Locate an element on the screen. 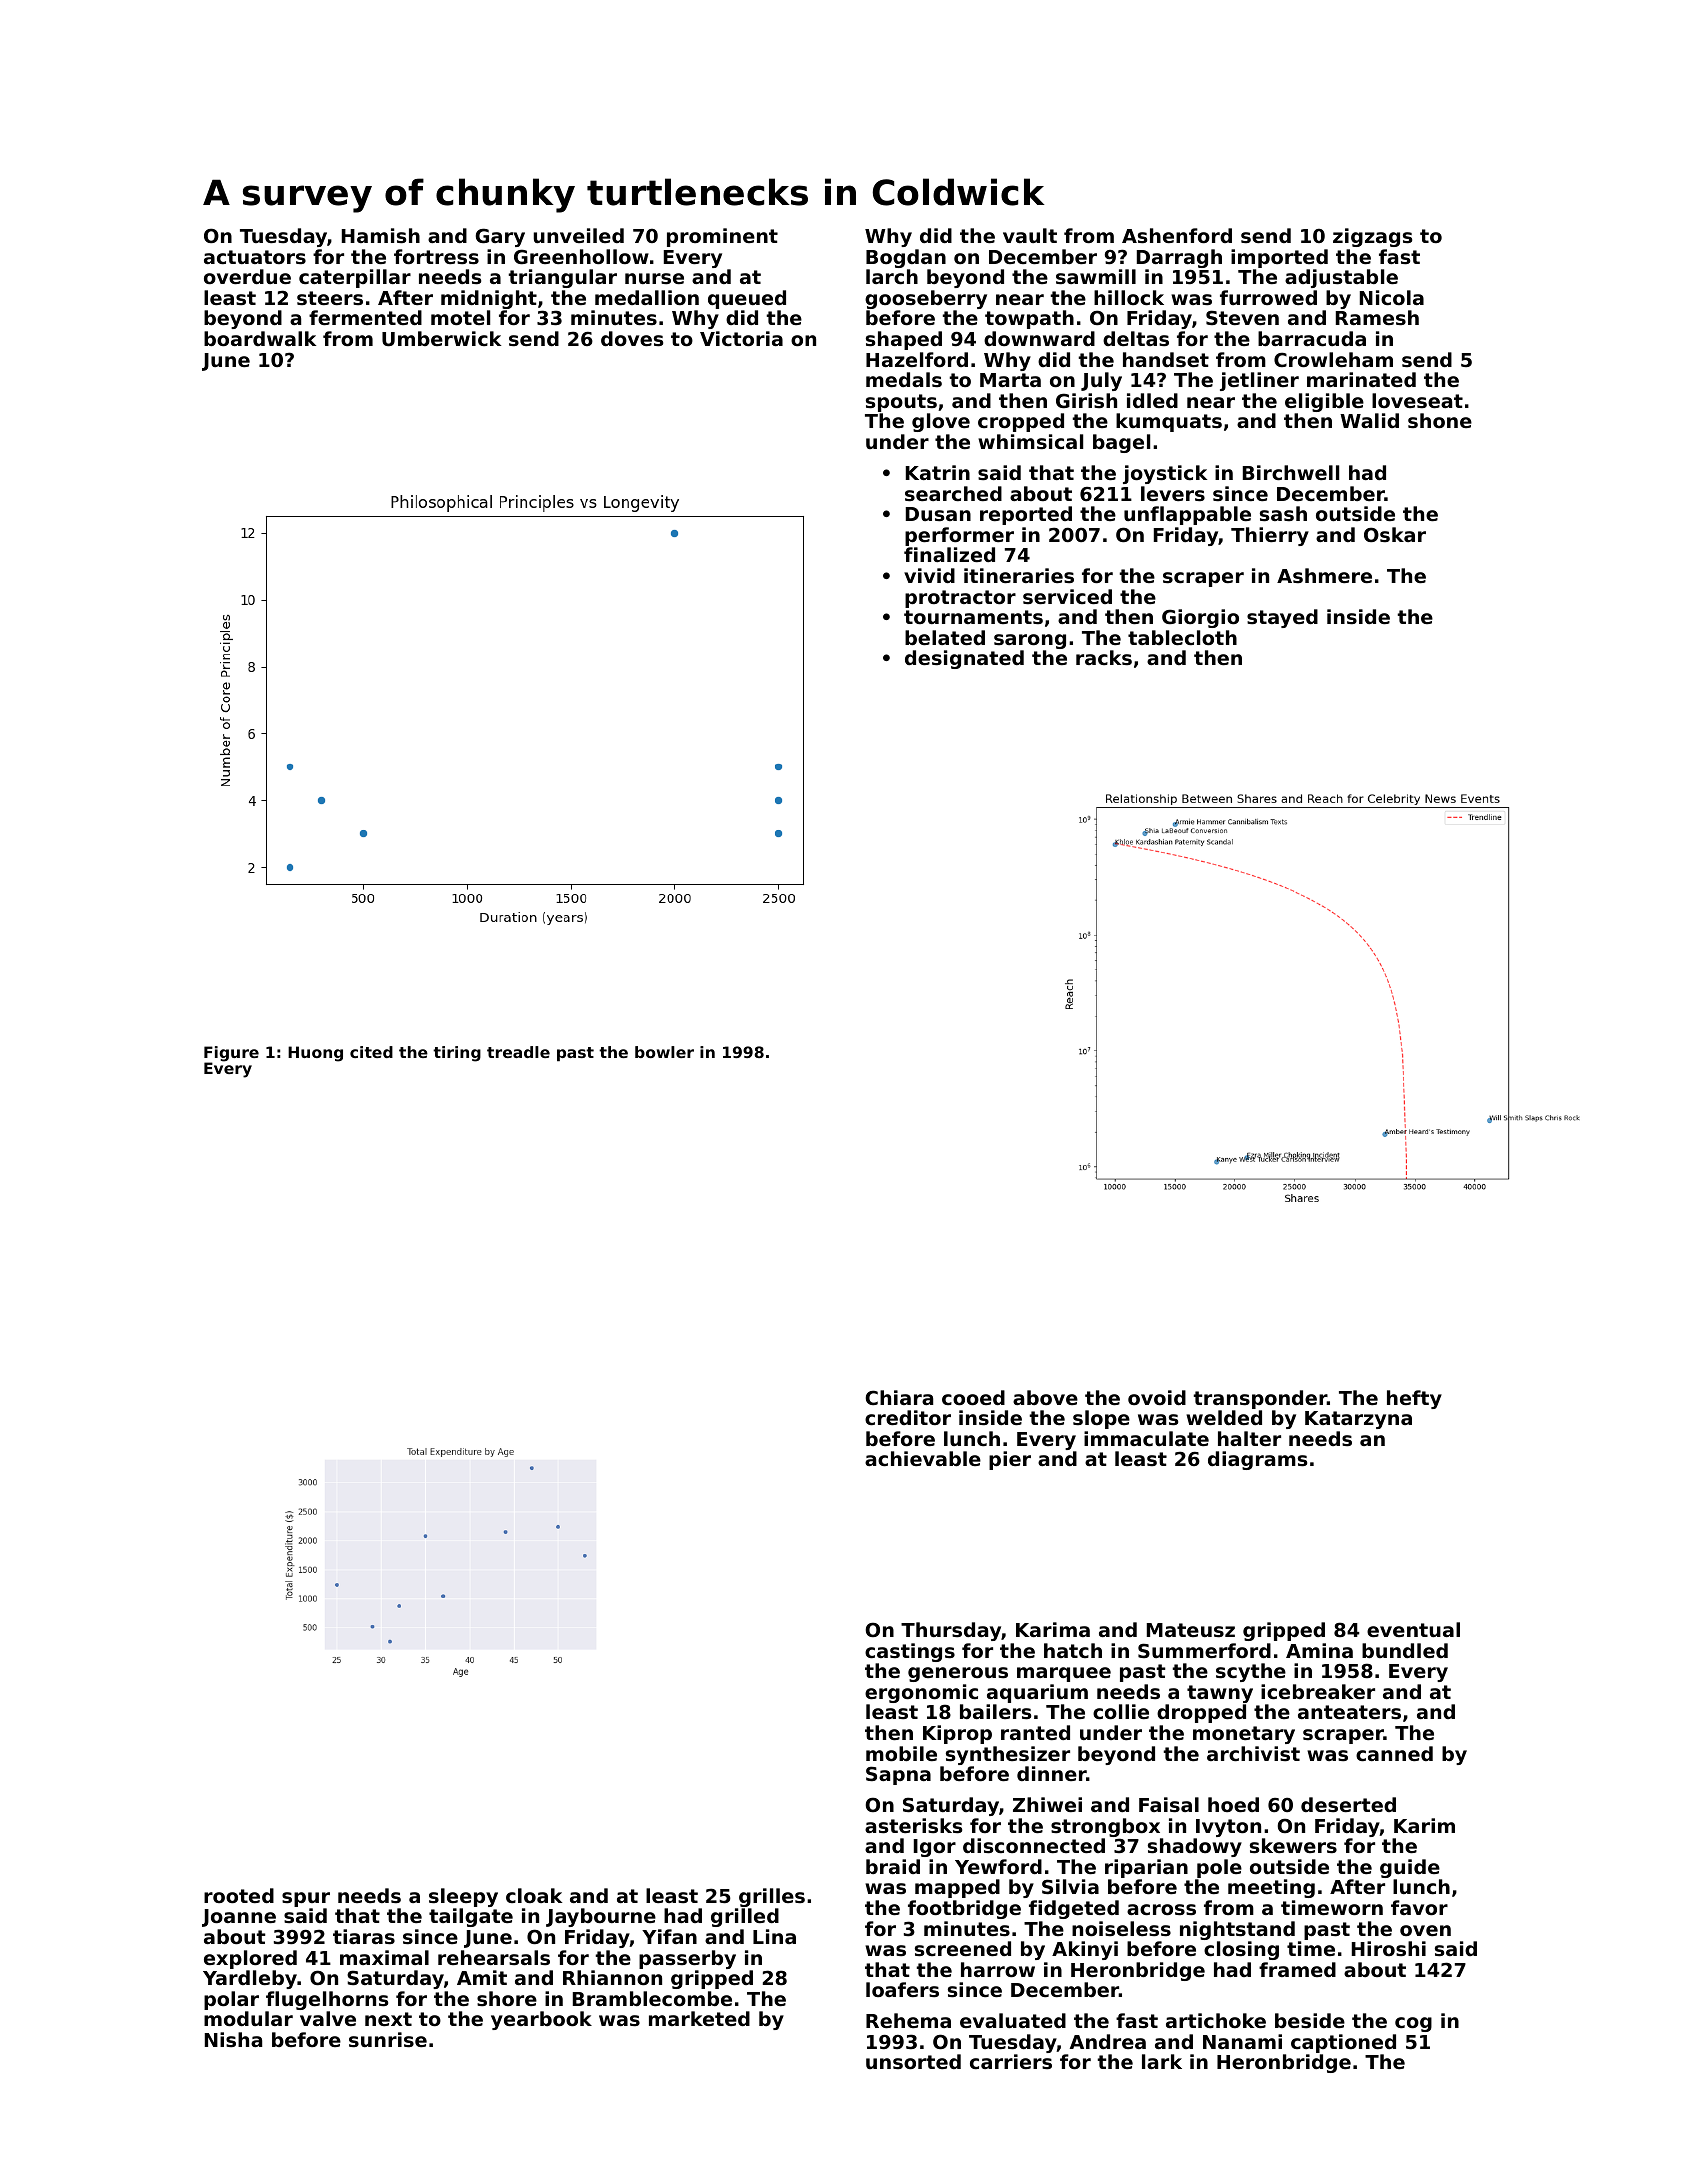  guide is located at coordinates (1410, 1868).
